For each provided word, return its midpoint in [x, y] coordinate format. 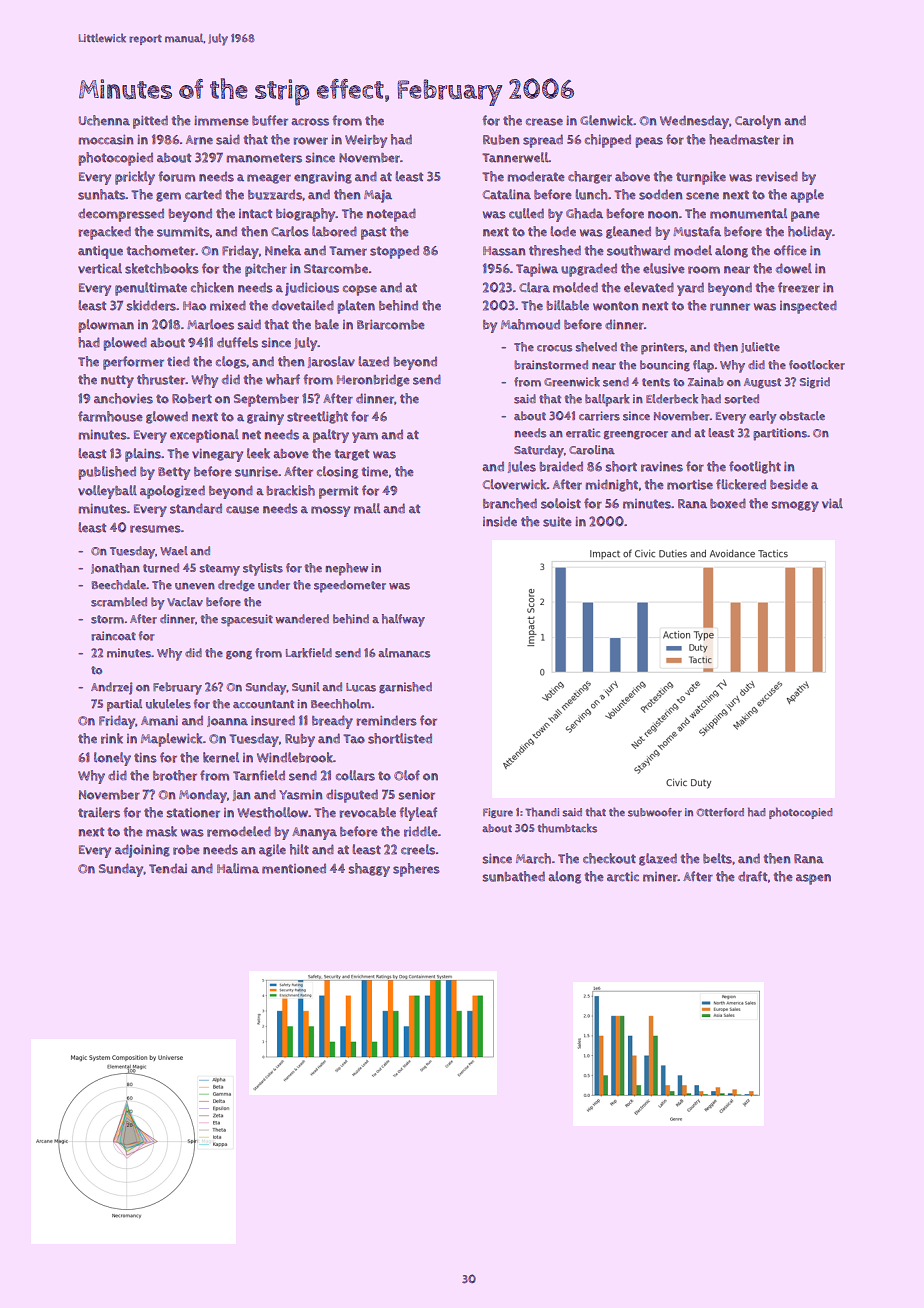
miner [660, 877]
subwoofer [655, 812]
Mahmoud [530, 324]
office [790, 250]
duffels [237, 342]
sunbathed [514, 876]
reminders [386, 720]
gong [239, 655]
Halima [238, 868]
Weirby [366, 141]
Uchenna [104, 120]
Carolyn [758, 122]
